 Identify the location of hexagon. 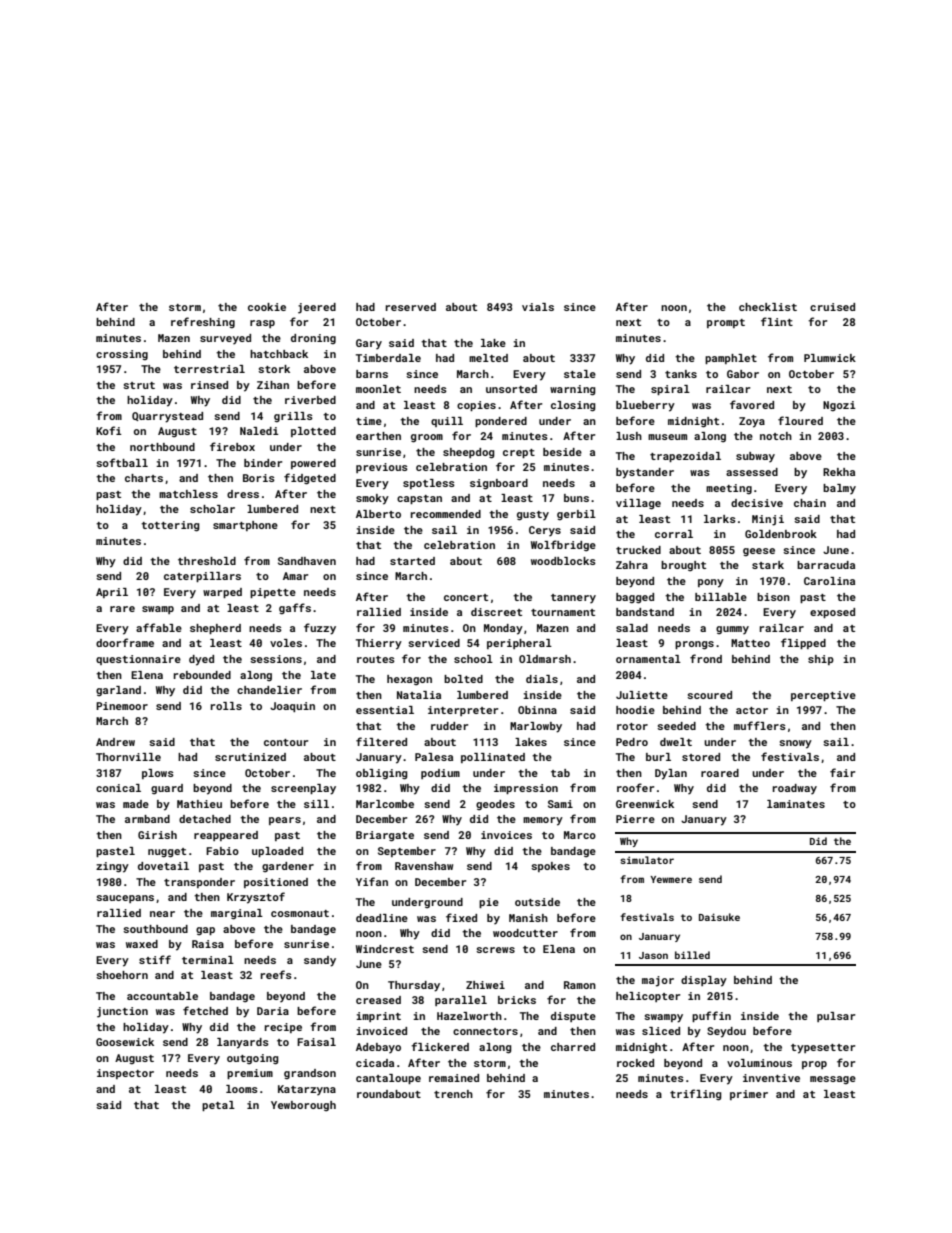
(409, 680).
